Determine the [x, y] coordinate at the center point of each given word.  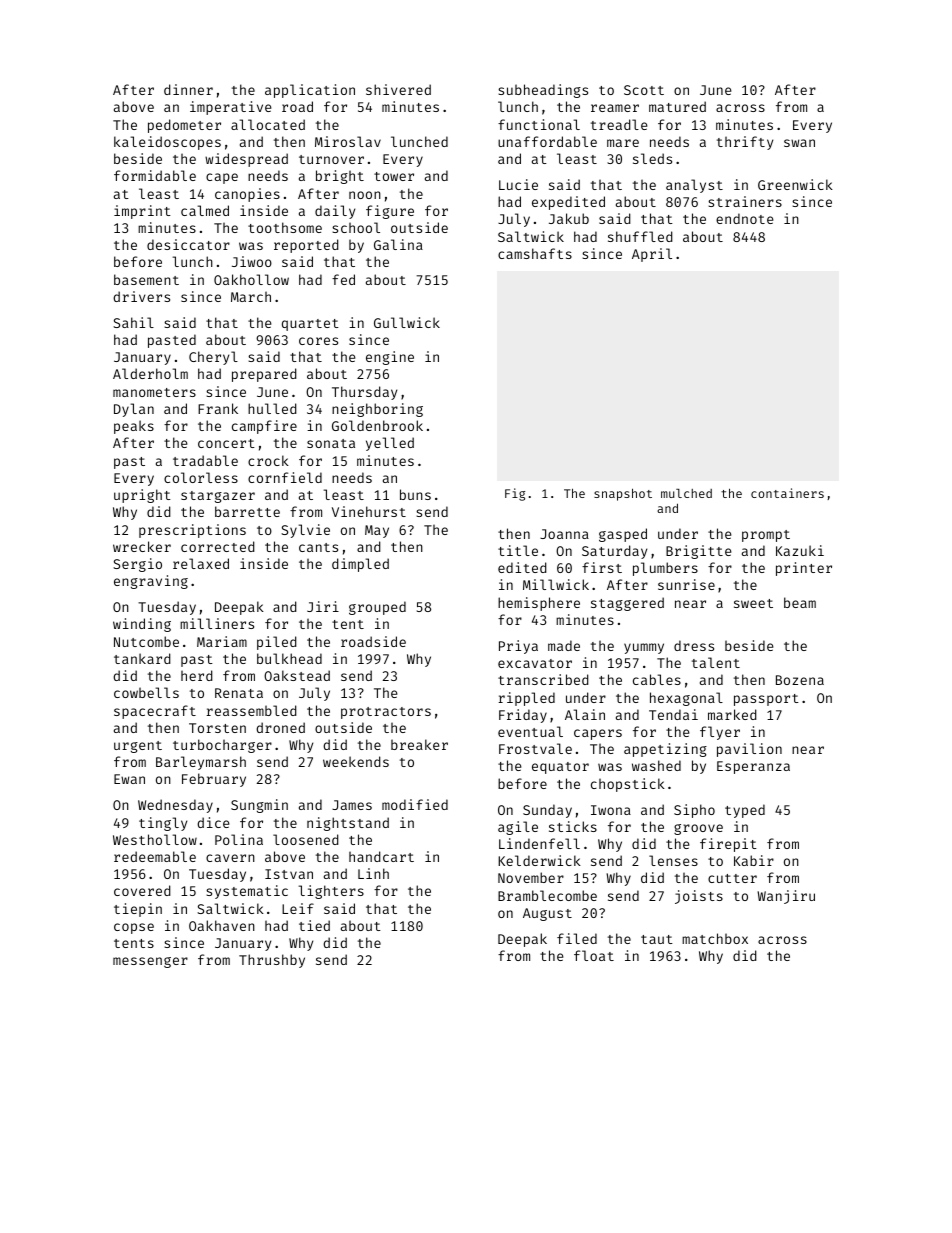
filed [577, 938]
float [594, 955]
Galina [398, 244]
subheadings [543, 91]
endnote [744, 218]
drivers [141, 296]
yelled [390, 444]
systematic [247, 892]
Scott [644, 90]
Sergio [137, 565]
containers [787, 493]
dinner [188, 89]
